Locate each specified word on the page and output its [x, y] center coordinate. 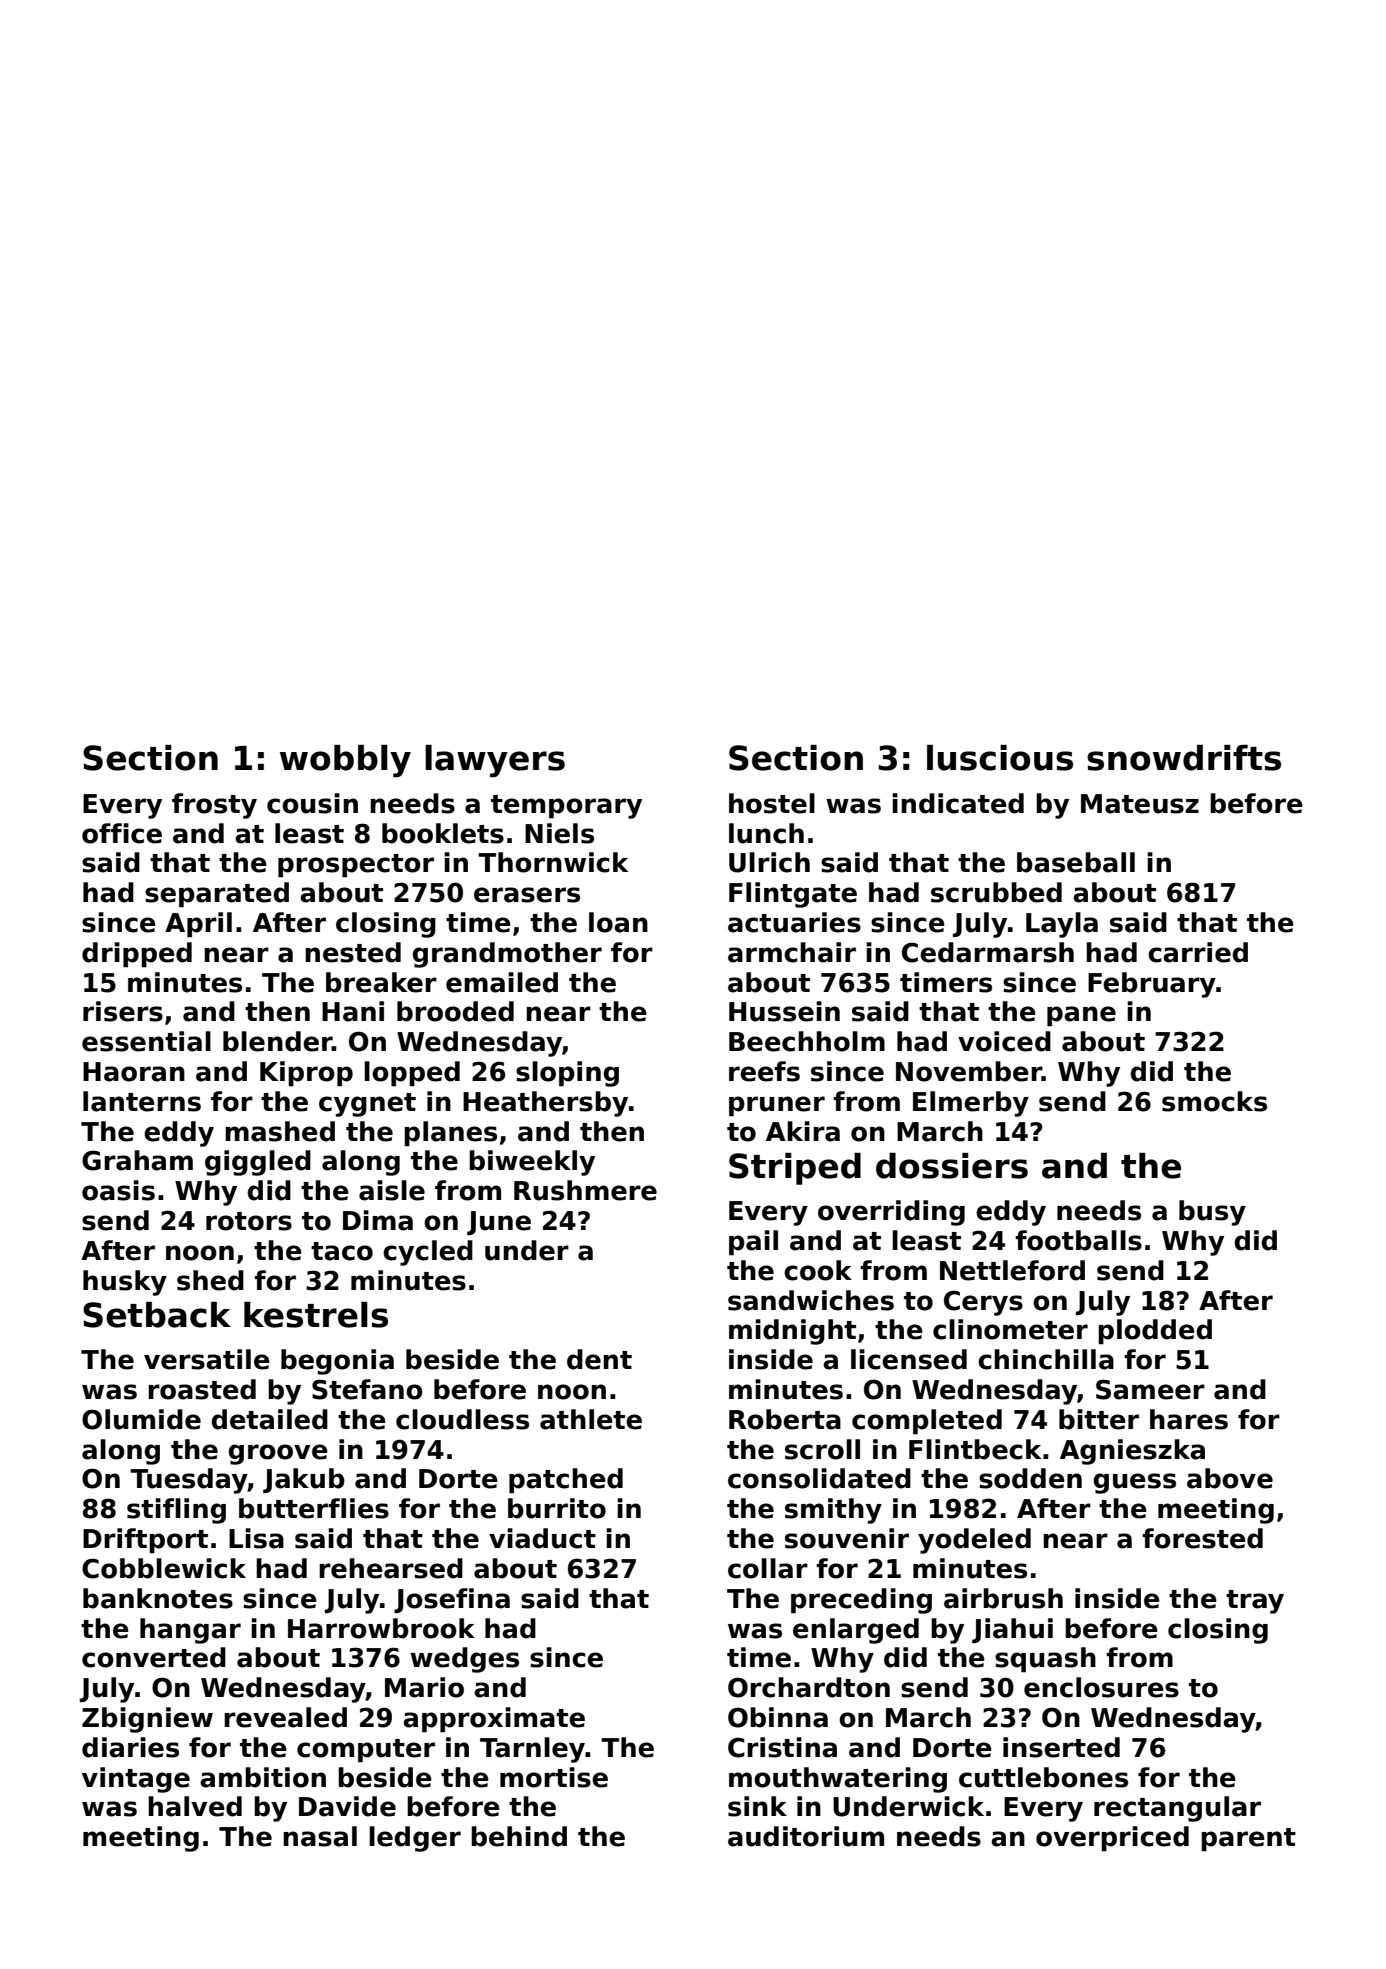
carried [1198, 952]
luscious [1000, 758]
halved [195, 1806]
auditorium [806, 1836]
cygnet [367, 1105]
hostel [772, 803]
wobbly [345, 761]
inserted [1061, 1747]
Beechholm [807, 1041]
